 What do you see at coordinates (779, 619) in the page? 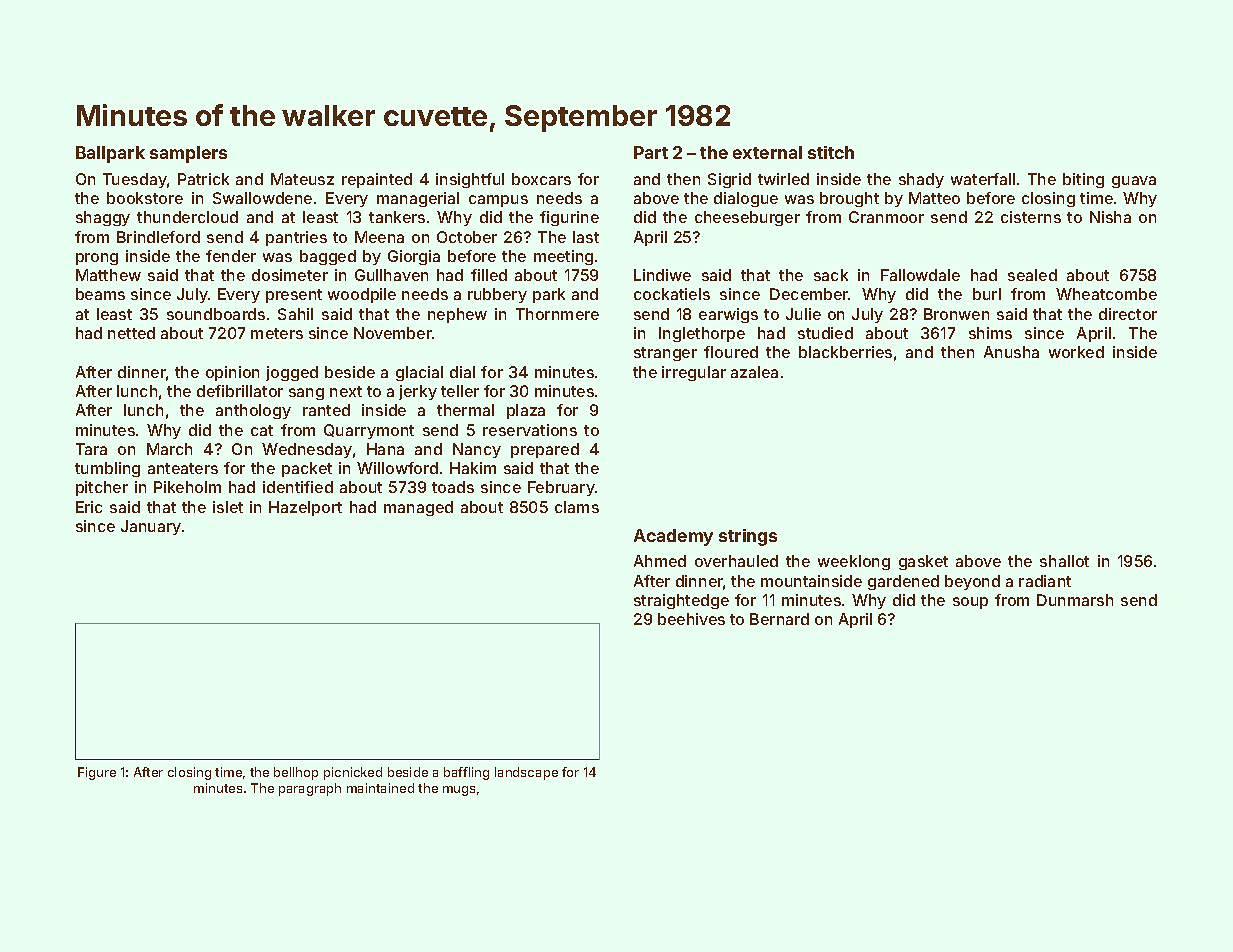
I see `Bernard` at bounding box center [779, 619].
